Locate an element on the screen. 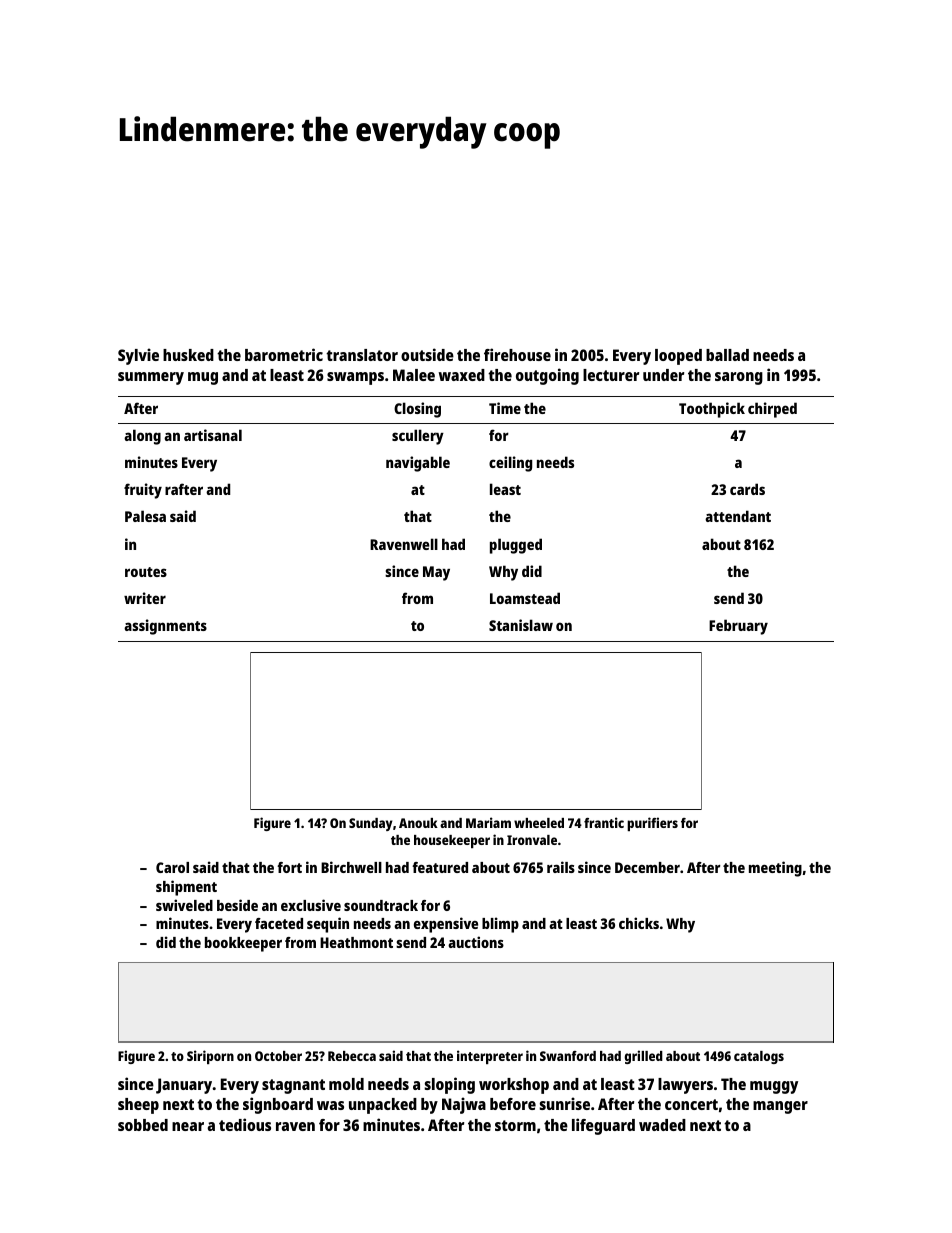 This screenshot has height=1233, width=952. summery is located at coordinates (151, 378).
